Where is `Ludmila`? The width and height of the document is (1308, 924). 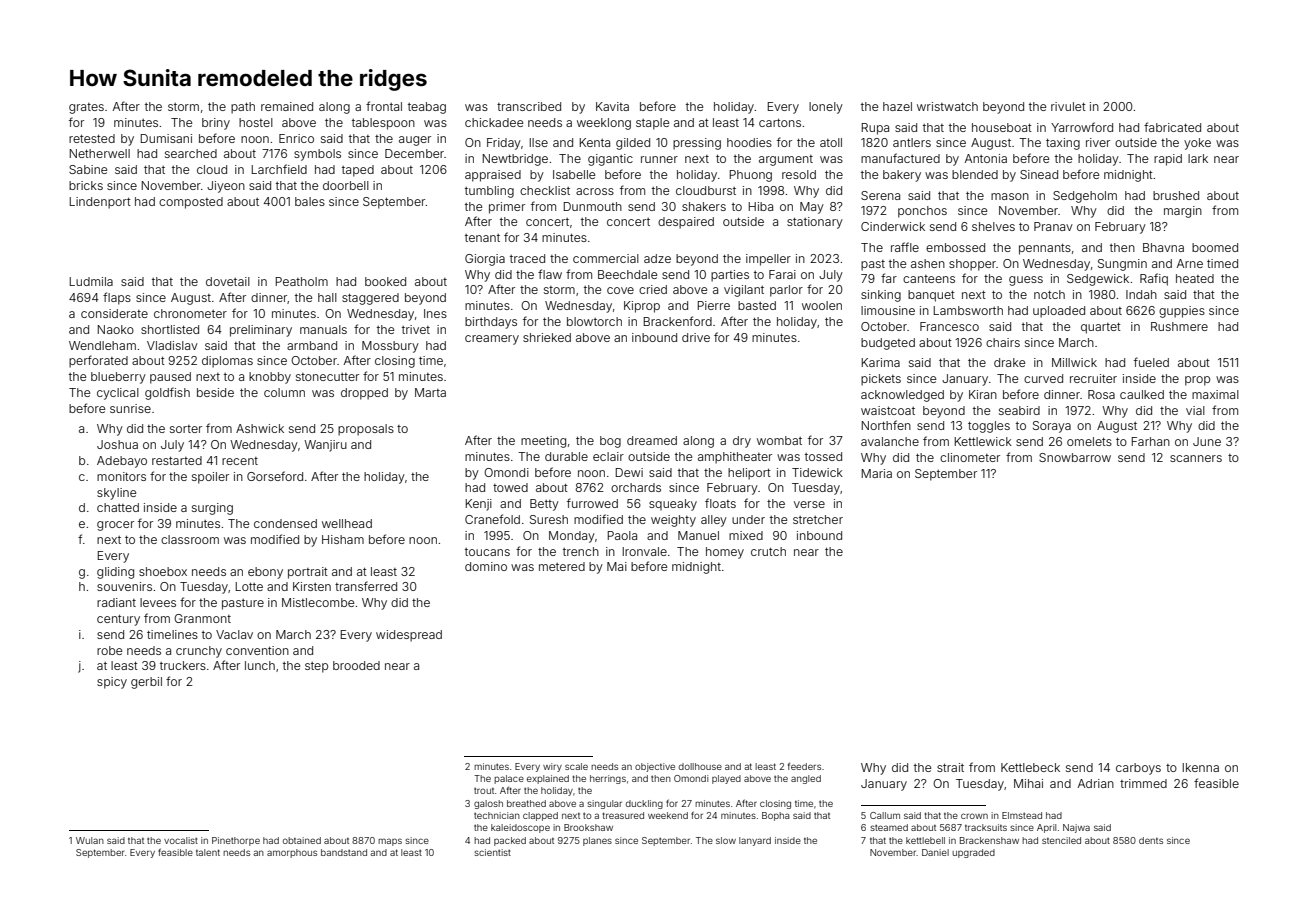
Ludmila is located at coordinates (91, 281).
